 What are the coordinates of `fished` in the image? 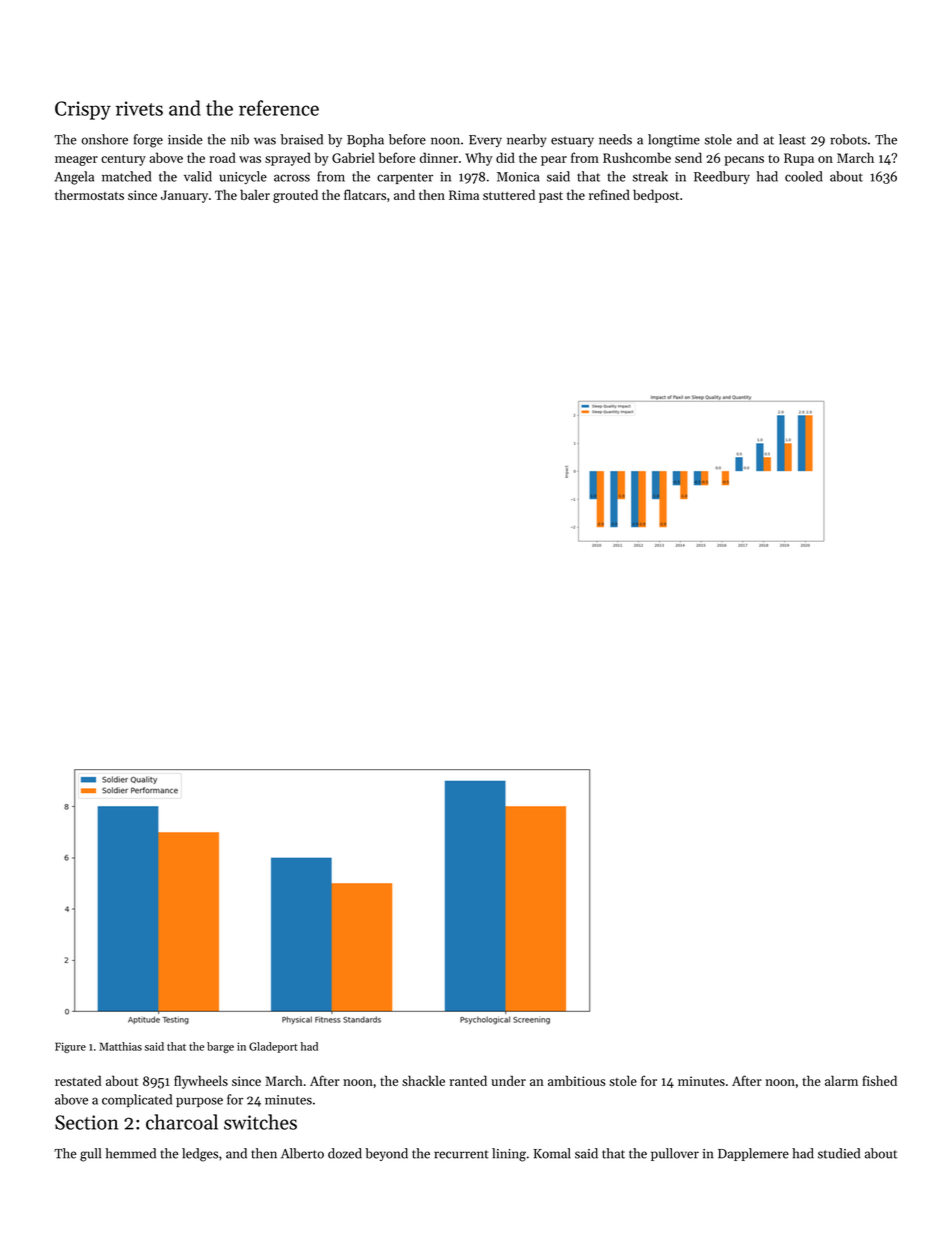 It's located at (879, 1080).
